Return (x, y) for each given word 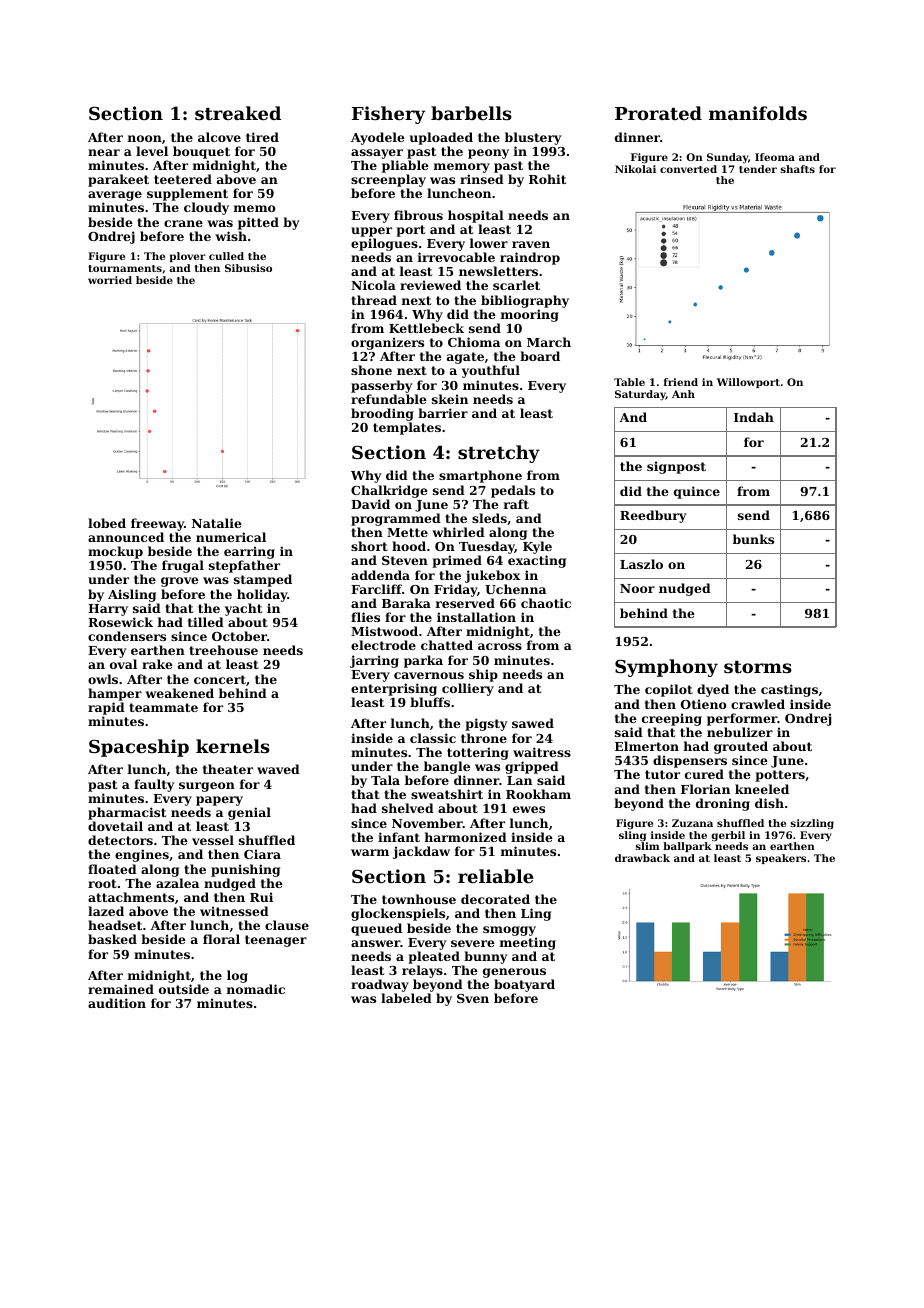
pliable (405, 166)
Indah (754, 417)
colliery (468, 689)
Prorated (658, 113)
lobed (107, 523)
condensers (127, 636)
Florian (705, 789)
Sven (473, 998)
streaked (238, 113)
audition (117, 1003)
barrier (443, 413)
